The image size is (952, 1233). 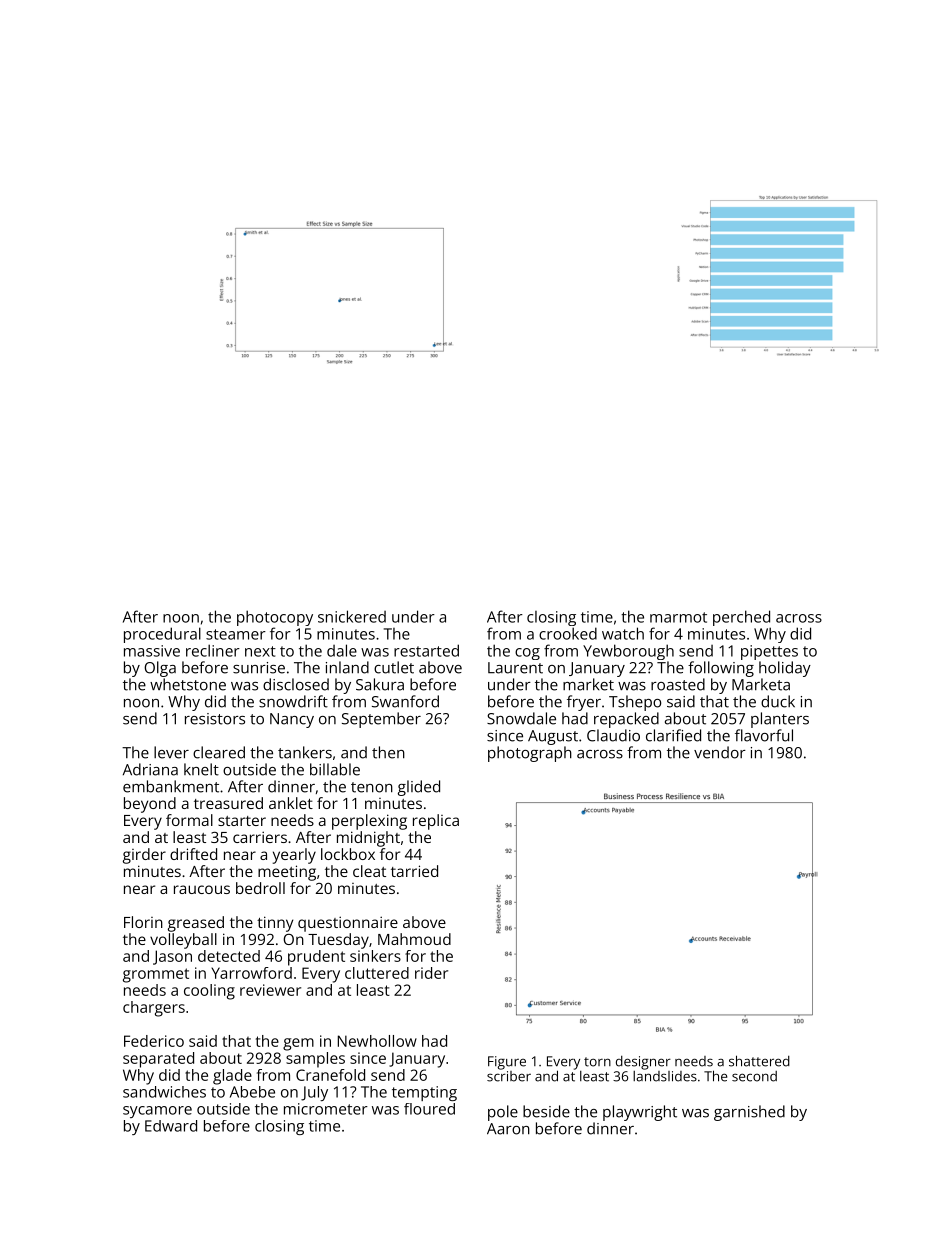 I want to click on scriber, so click(x=509, y=1076).
